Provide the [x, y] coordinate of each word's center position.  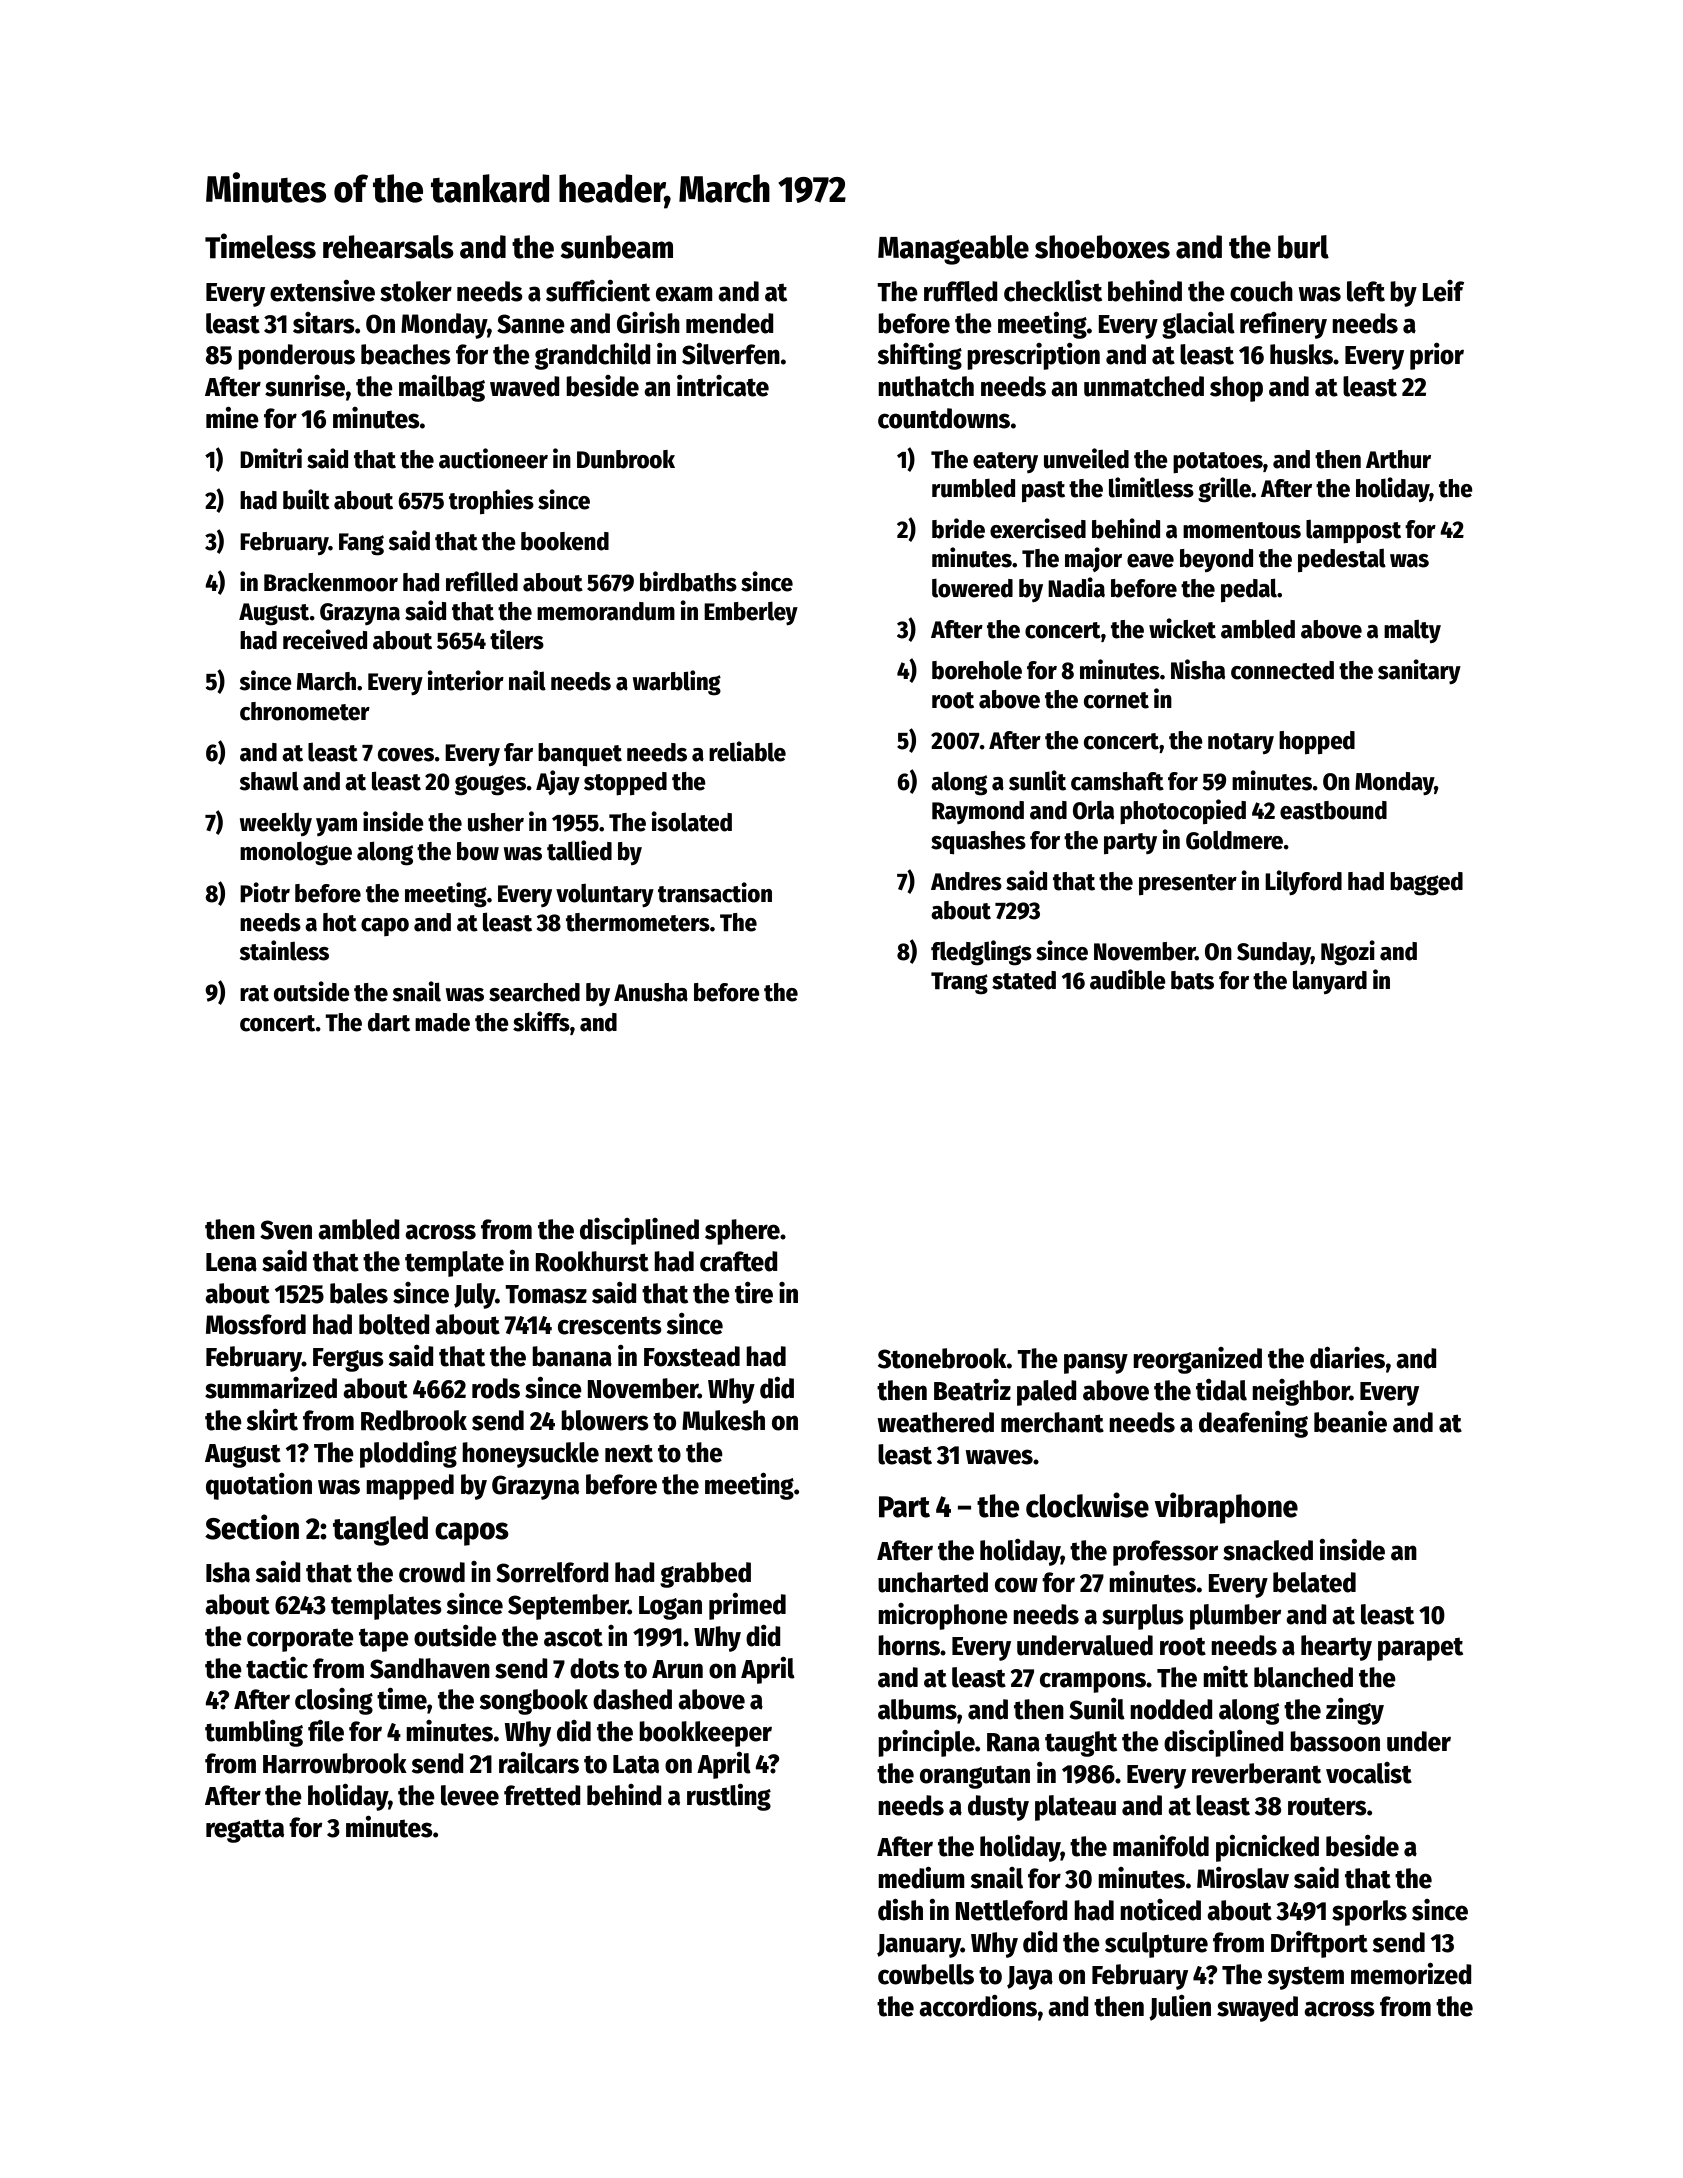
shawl [269, 781]
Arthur [1398, 459]
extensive [322, 291]
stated [1024, 980]
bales [359, 1293]
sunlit [1037, 780]
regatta [245, 1831]
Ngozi [1348, 953]
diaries [1347, 1358]
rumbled [973, 488]
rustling [729, 1797]
